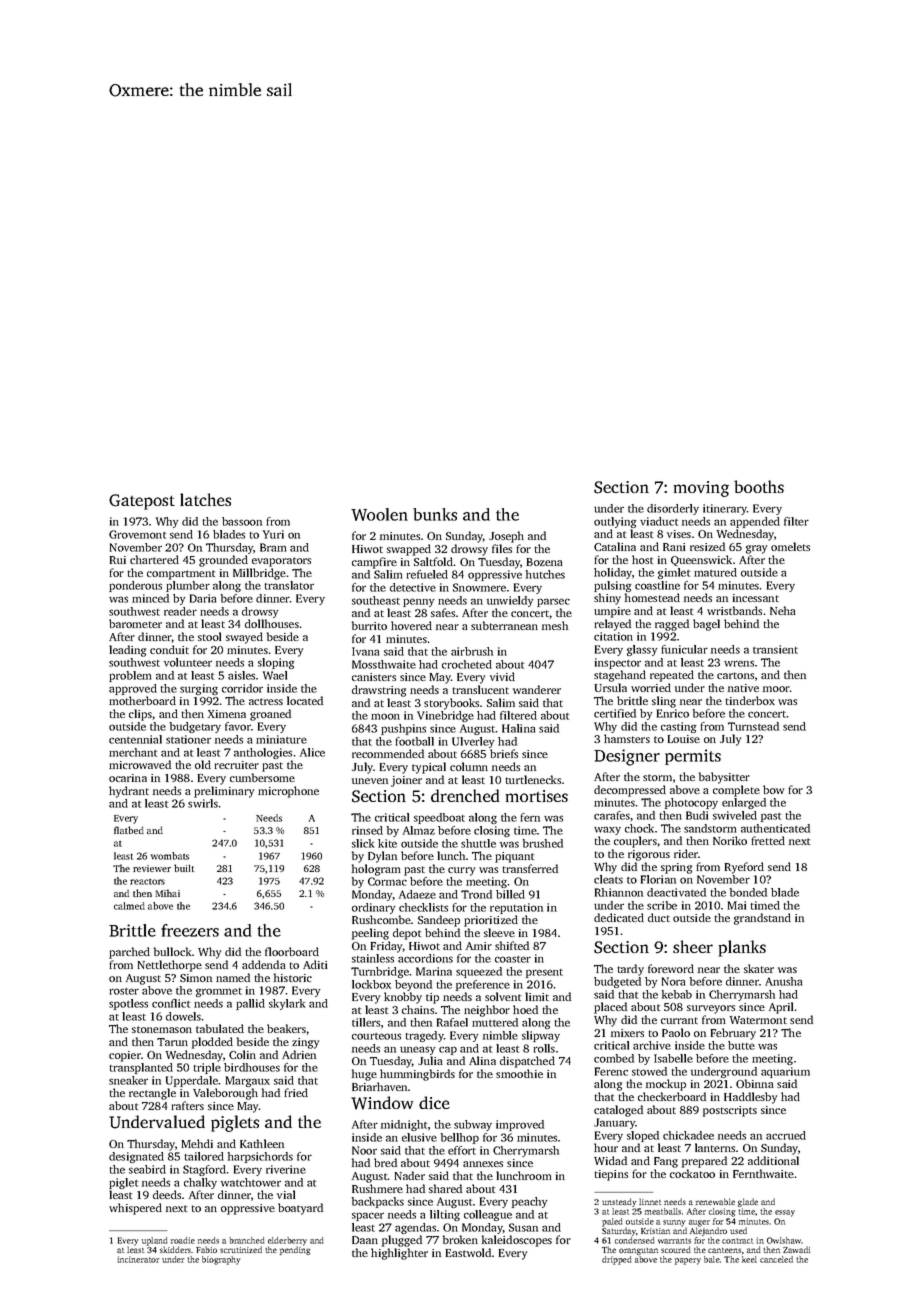 The image size is (924, 1308). I want to click on Dylan, so click(382, 857).
